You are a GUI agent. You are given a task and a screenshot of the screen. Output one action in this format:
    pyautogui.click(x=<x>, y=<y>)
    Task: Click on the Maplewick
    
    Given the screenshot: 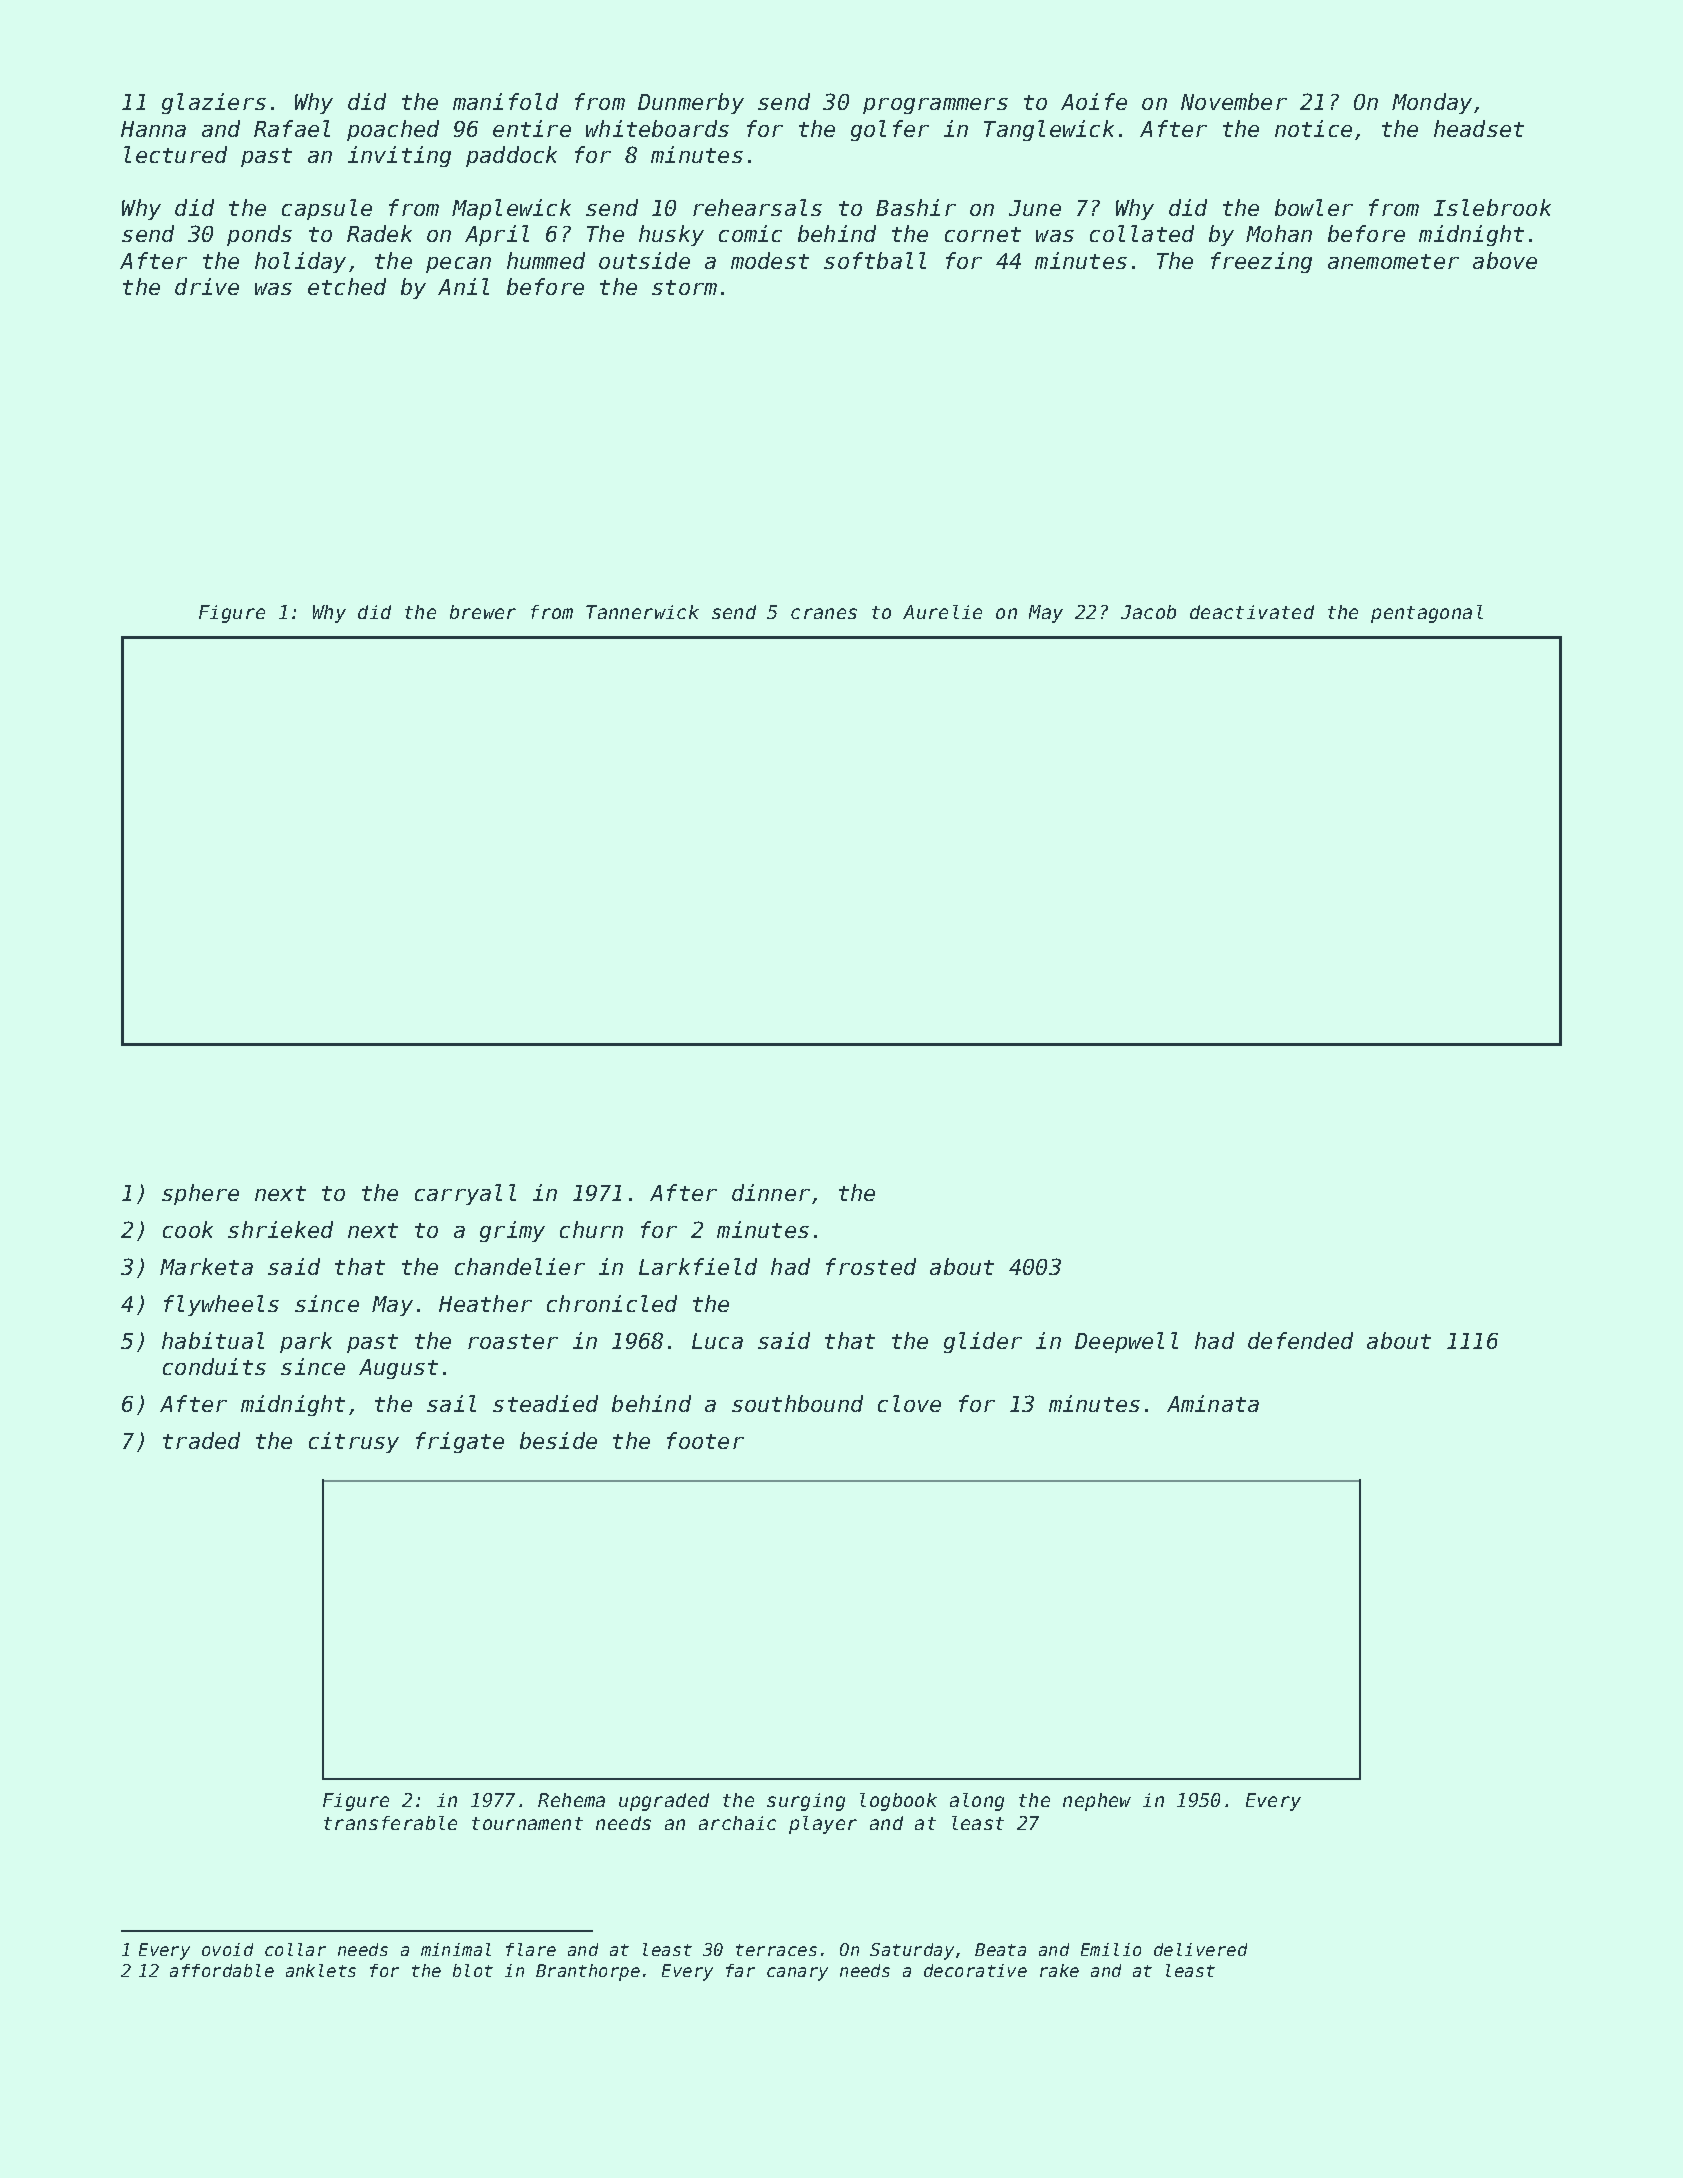 What is the action you would take?
    pyautogui.click(x=511, y=209)
